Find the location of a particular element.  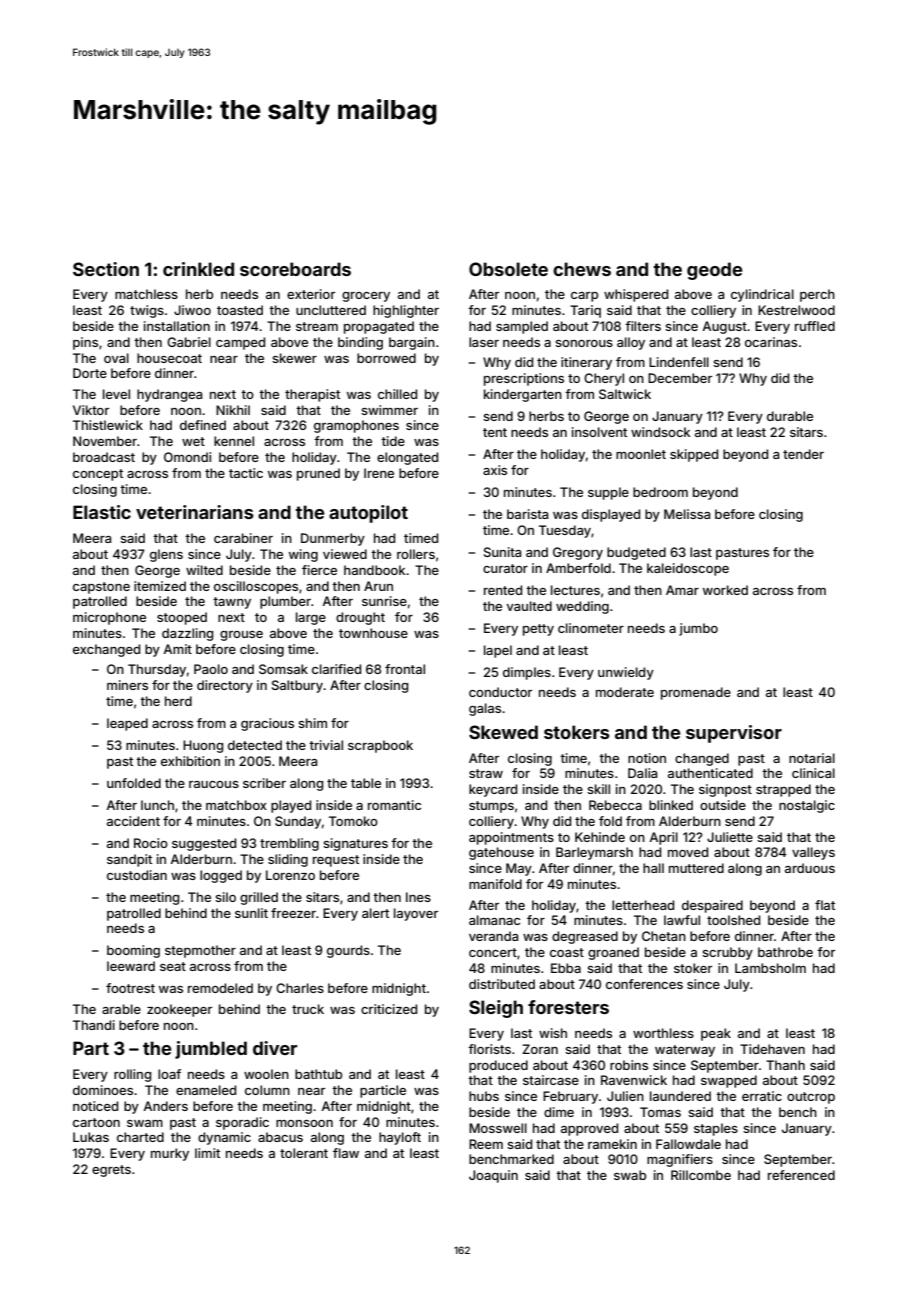

dime is located at coordinates (559, 1112).
